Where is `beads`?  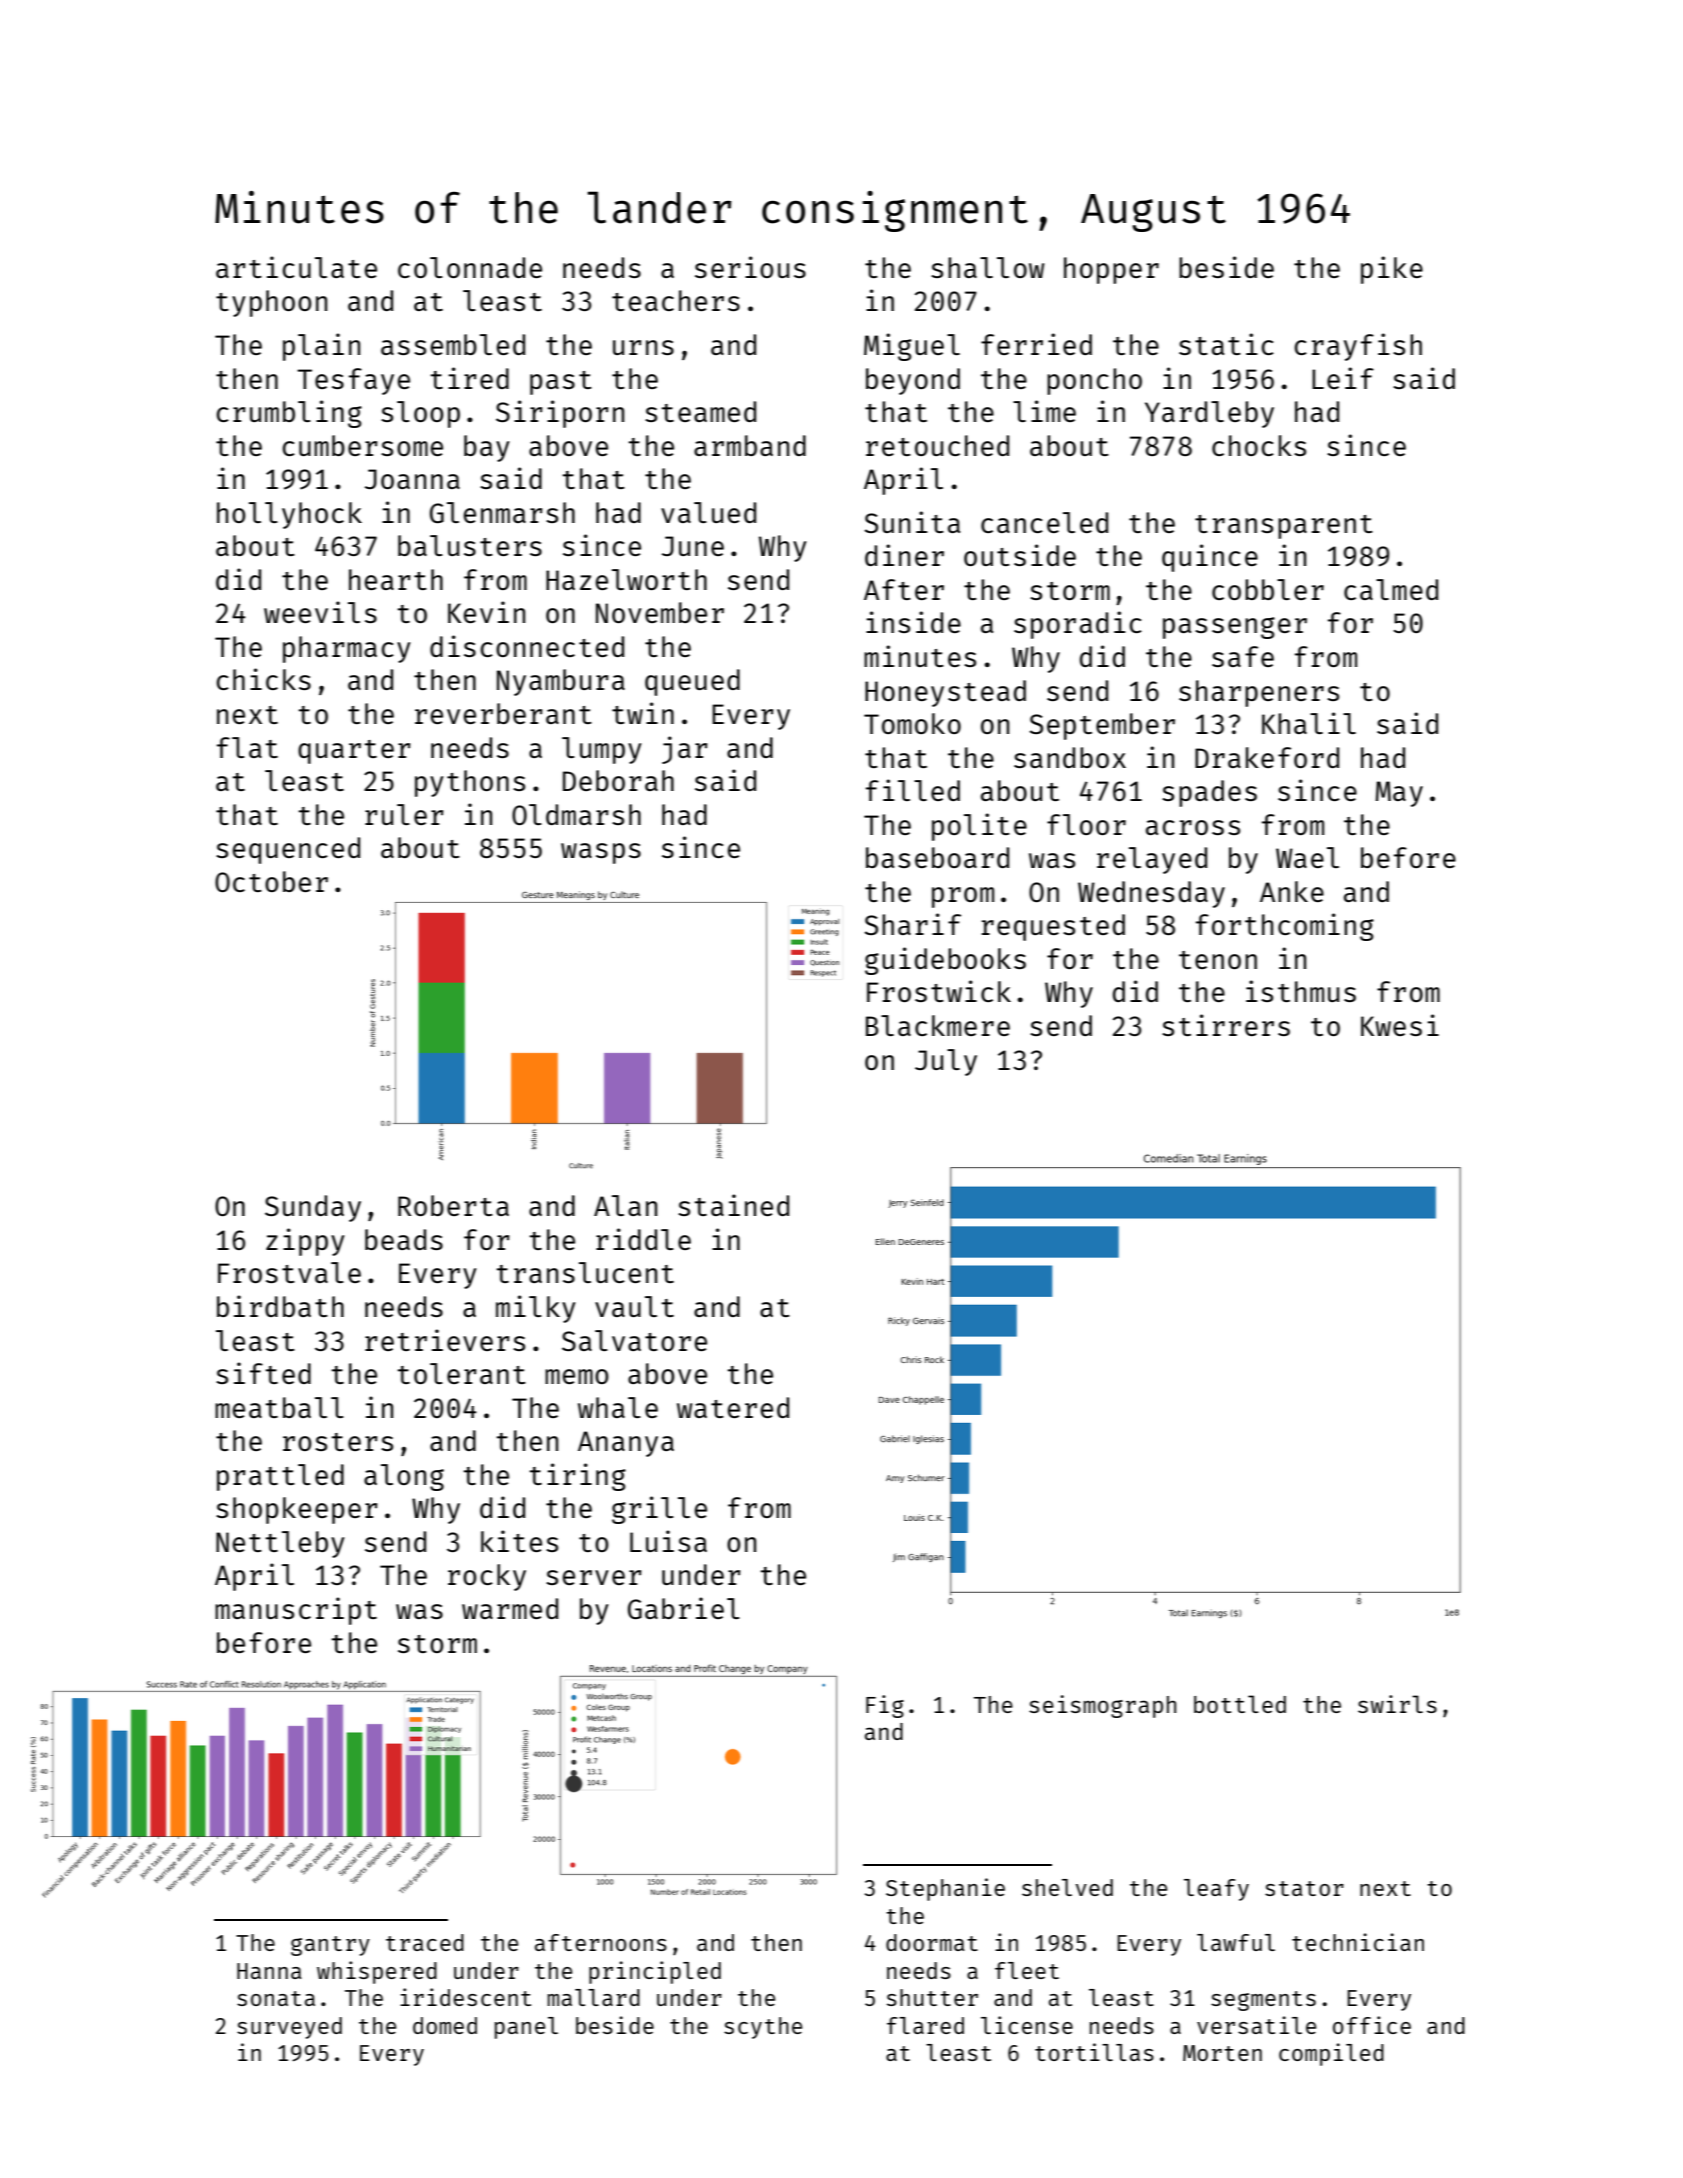
beads is located at coordinates (404, 1239).
